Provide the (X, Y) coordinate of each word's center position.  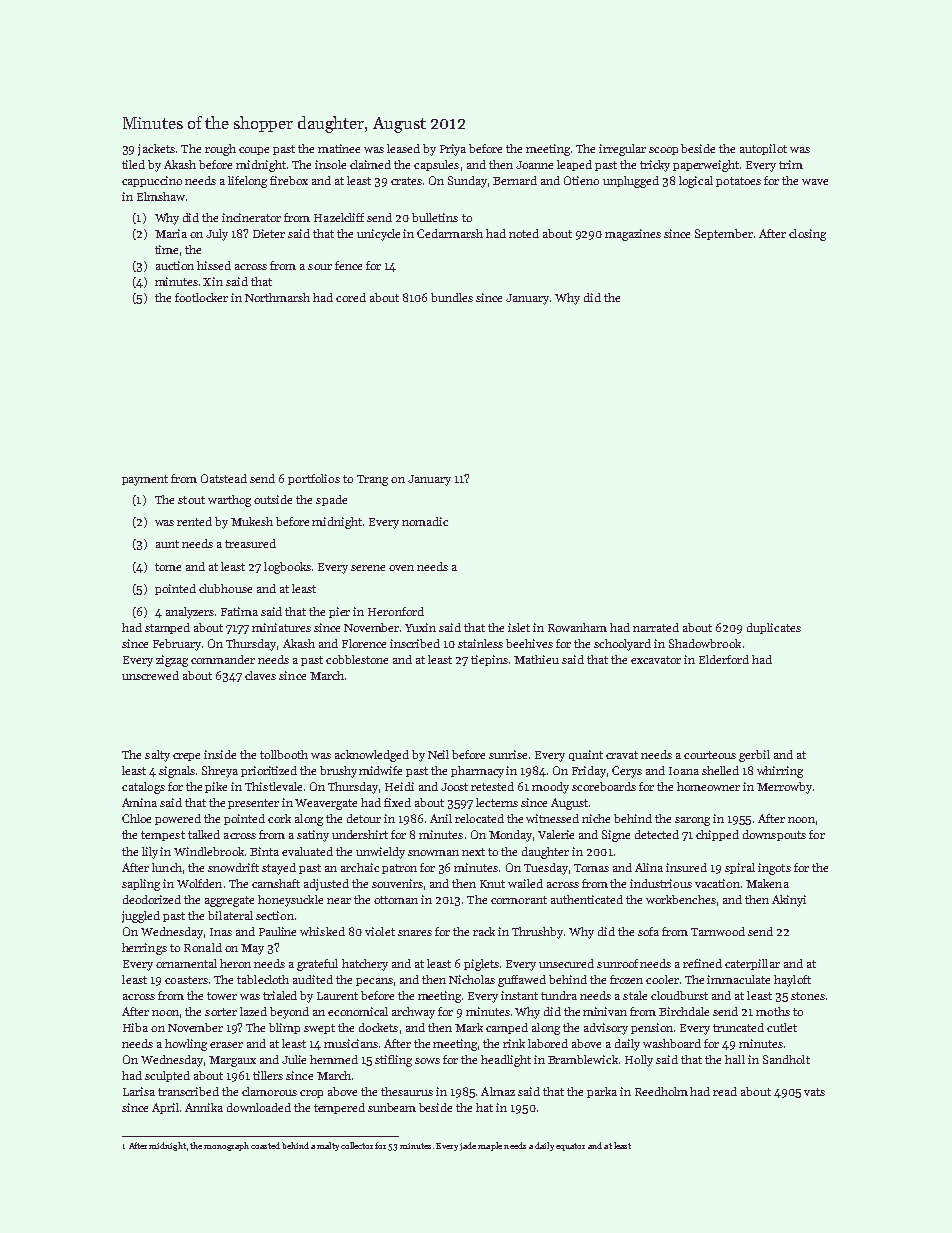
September (724, 234)
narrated (656, 627)
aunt (167, 544)
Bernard (515, 180)
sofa (648, 931)
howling (186, 1045)
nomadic (425, 521)
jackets (156, 150)
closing (807, 235)
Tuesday (546, 869)
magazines (633, 235)
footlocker (201, 297)
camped (507, 1028)
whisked (322, 931)
